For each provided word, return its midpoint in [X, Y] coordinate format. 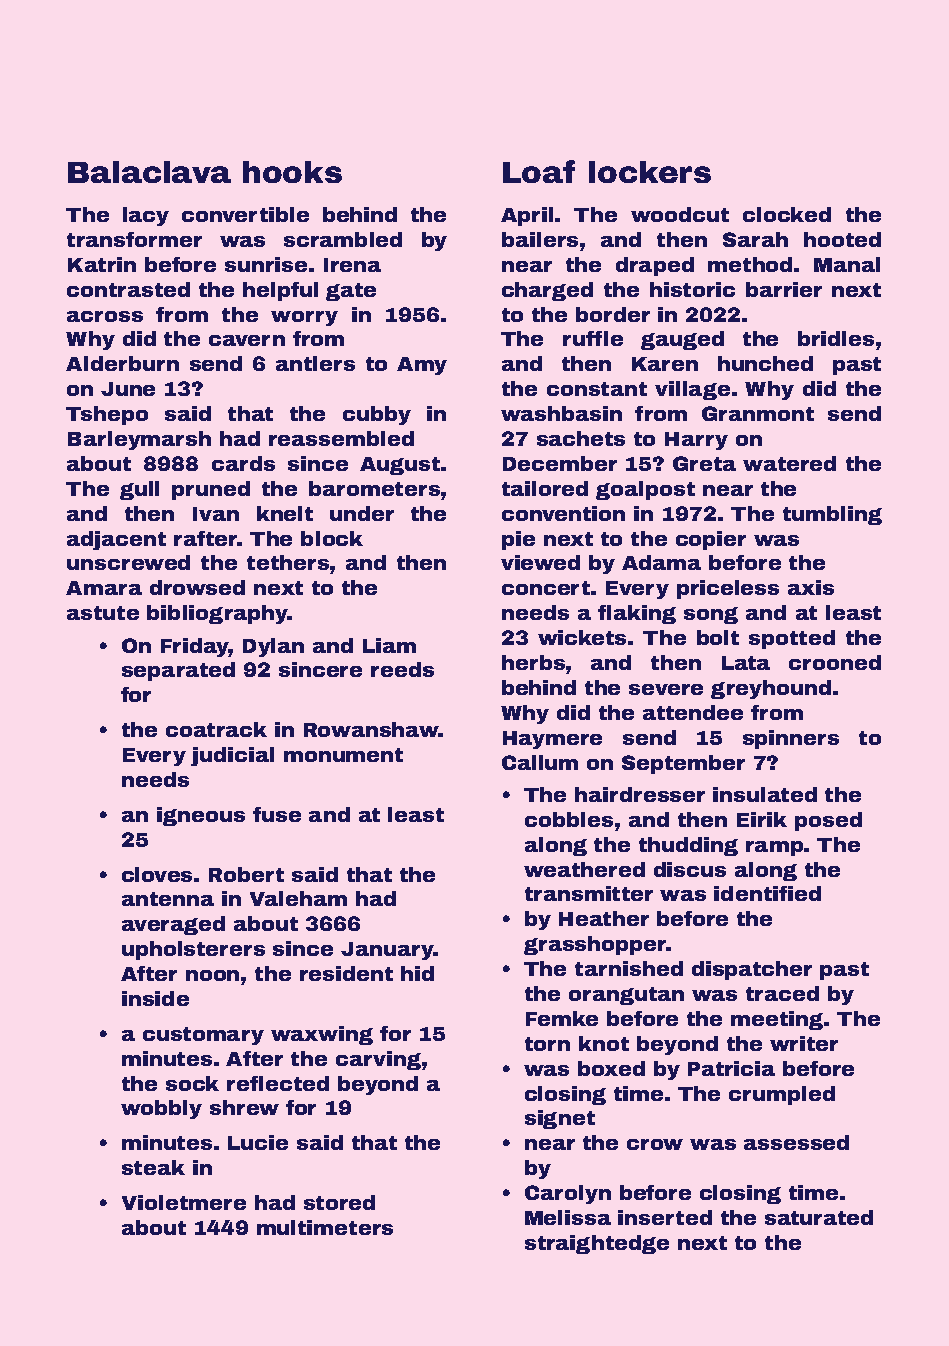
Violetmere [184, 1202]
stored [339, 1202]
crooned [835, 662]
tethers [288, 562]
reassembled [341, 438]
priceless [728, 589]
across [105, 316]
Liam [389, 645]
